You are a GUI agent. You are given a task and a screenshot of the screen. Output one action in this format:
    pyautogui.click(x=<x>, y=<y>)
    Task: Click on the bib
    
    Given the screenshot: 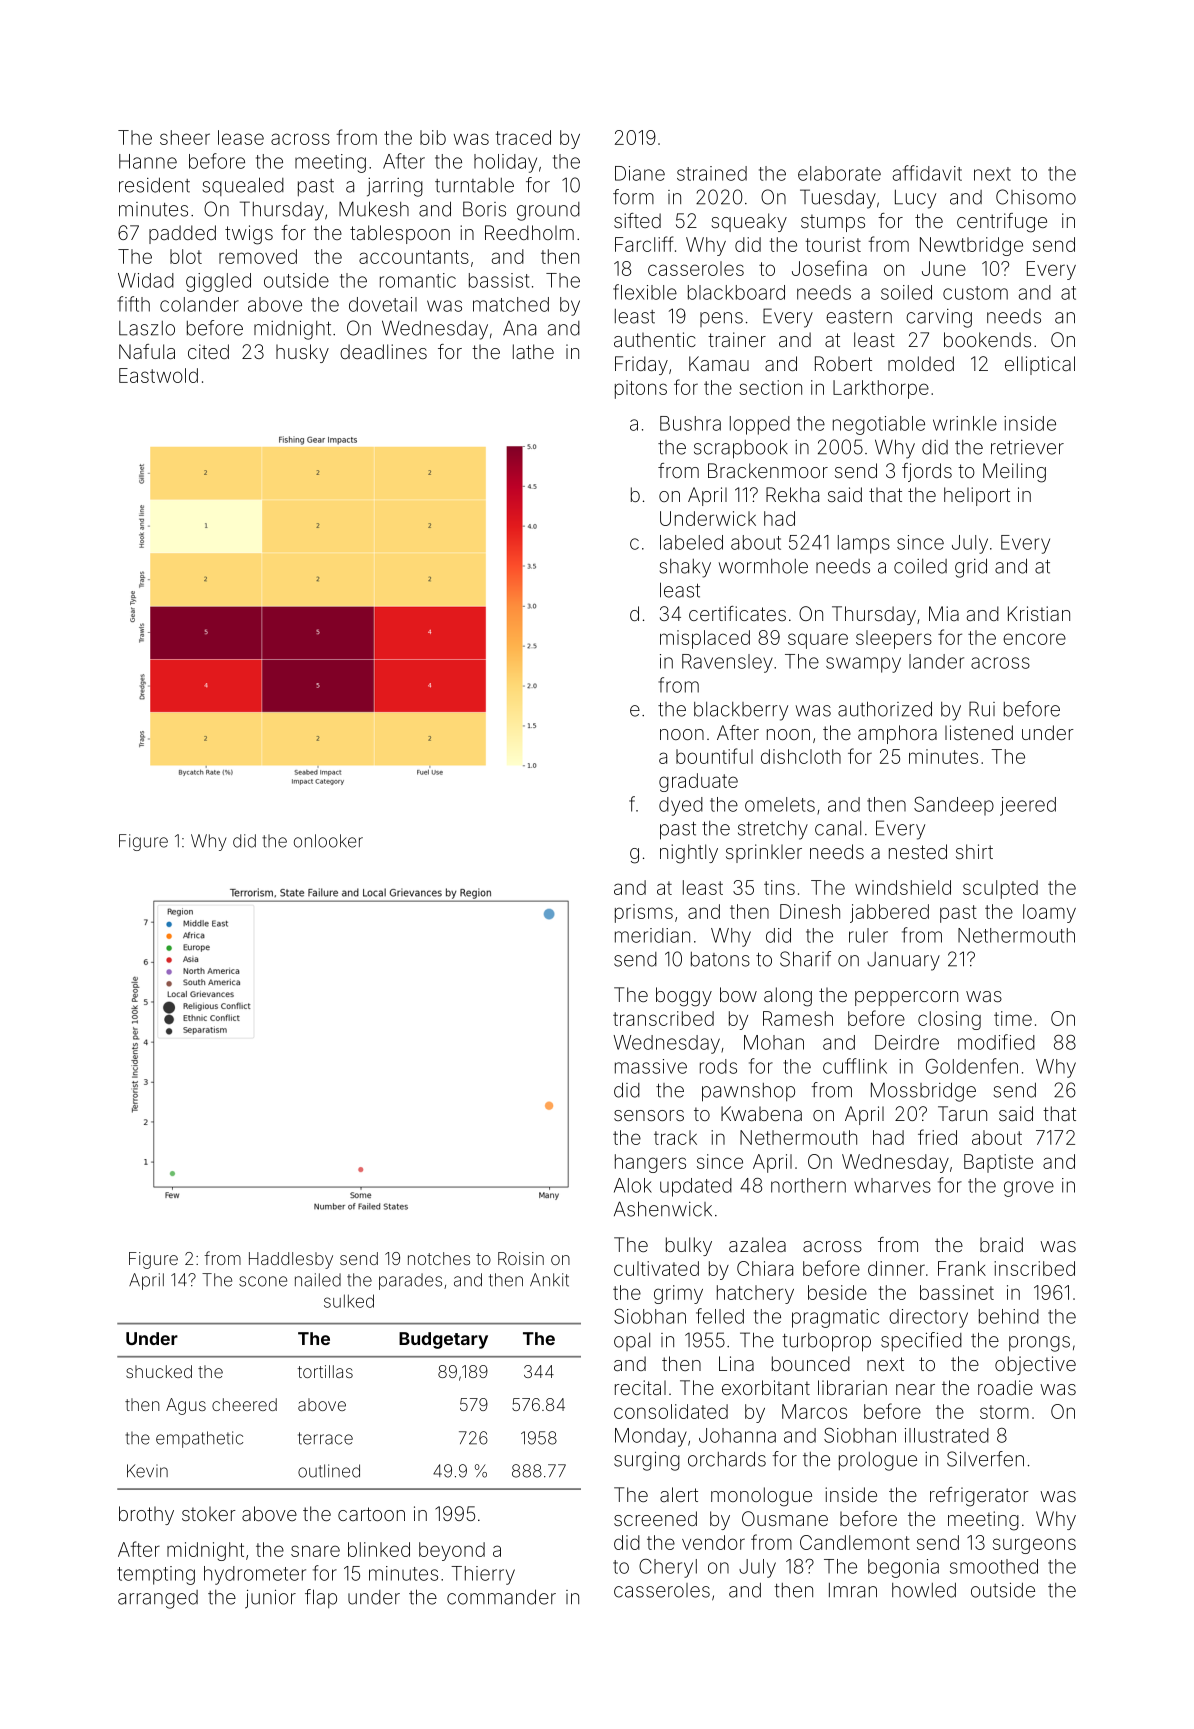 What is the action you would take?
    pyautogui.click(x=433, y=137)
